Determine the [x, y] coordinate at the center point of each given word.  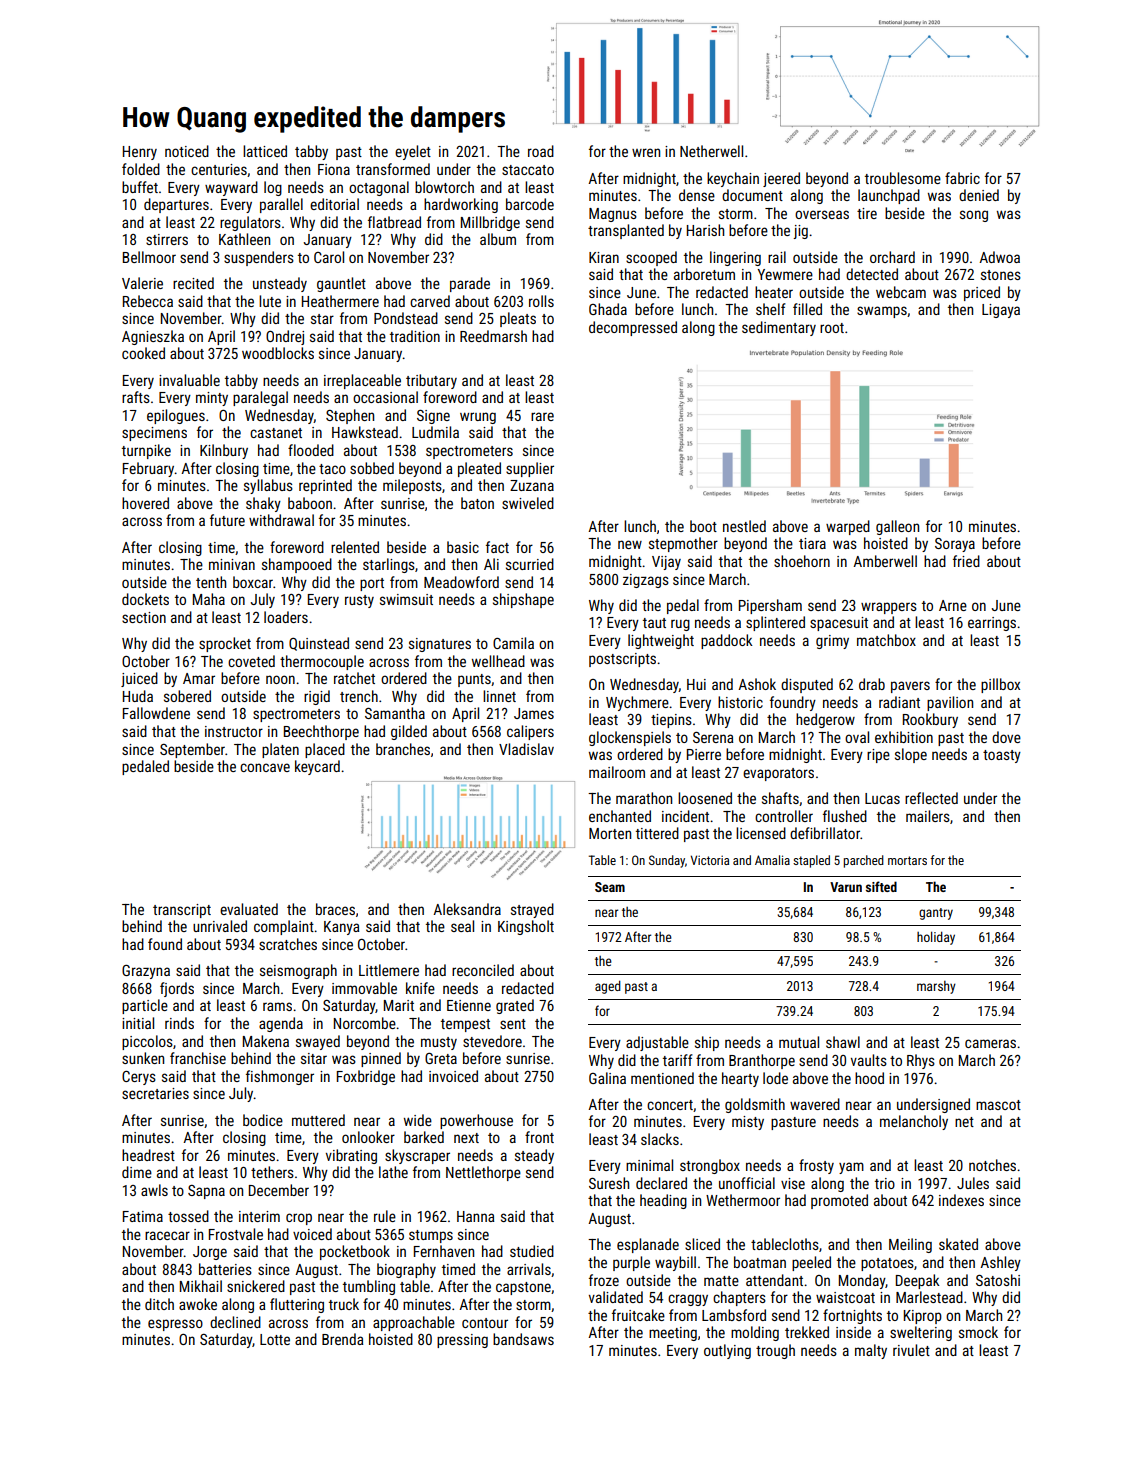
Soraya [955, 545]
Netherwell [711, 151]
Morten [610, 833]
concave [265, 767]
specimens [154, 434]
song [974, 216]
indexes [961, 1200]
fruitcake [638, 1315]
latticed [265, 151]
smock [978, 1332]
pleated [479, 469]
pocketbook [355, 1252]
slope [911, 755]
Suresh [609, 1183]
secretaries [155, 1093]
